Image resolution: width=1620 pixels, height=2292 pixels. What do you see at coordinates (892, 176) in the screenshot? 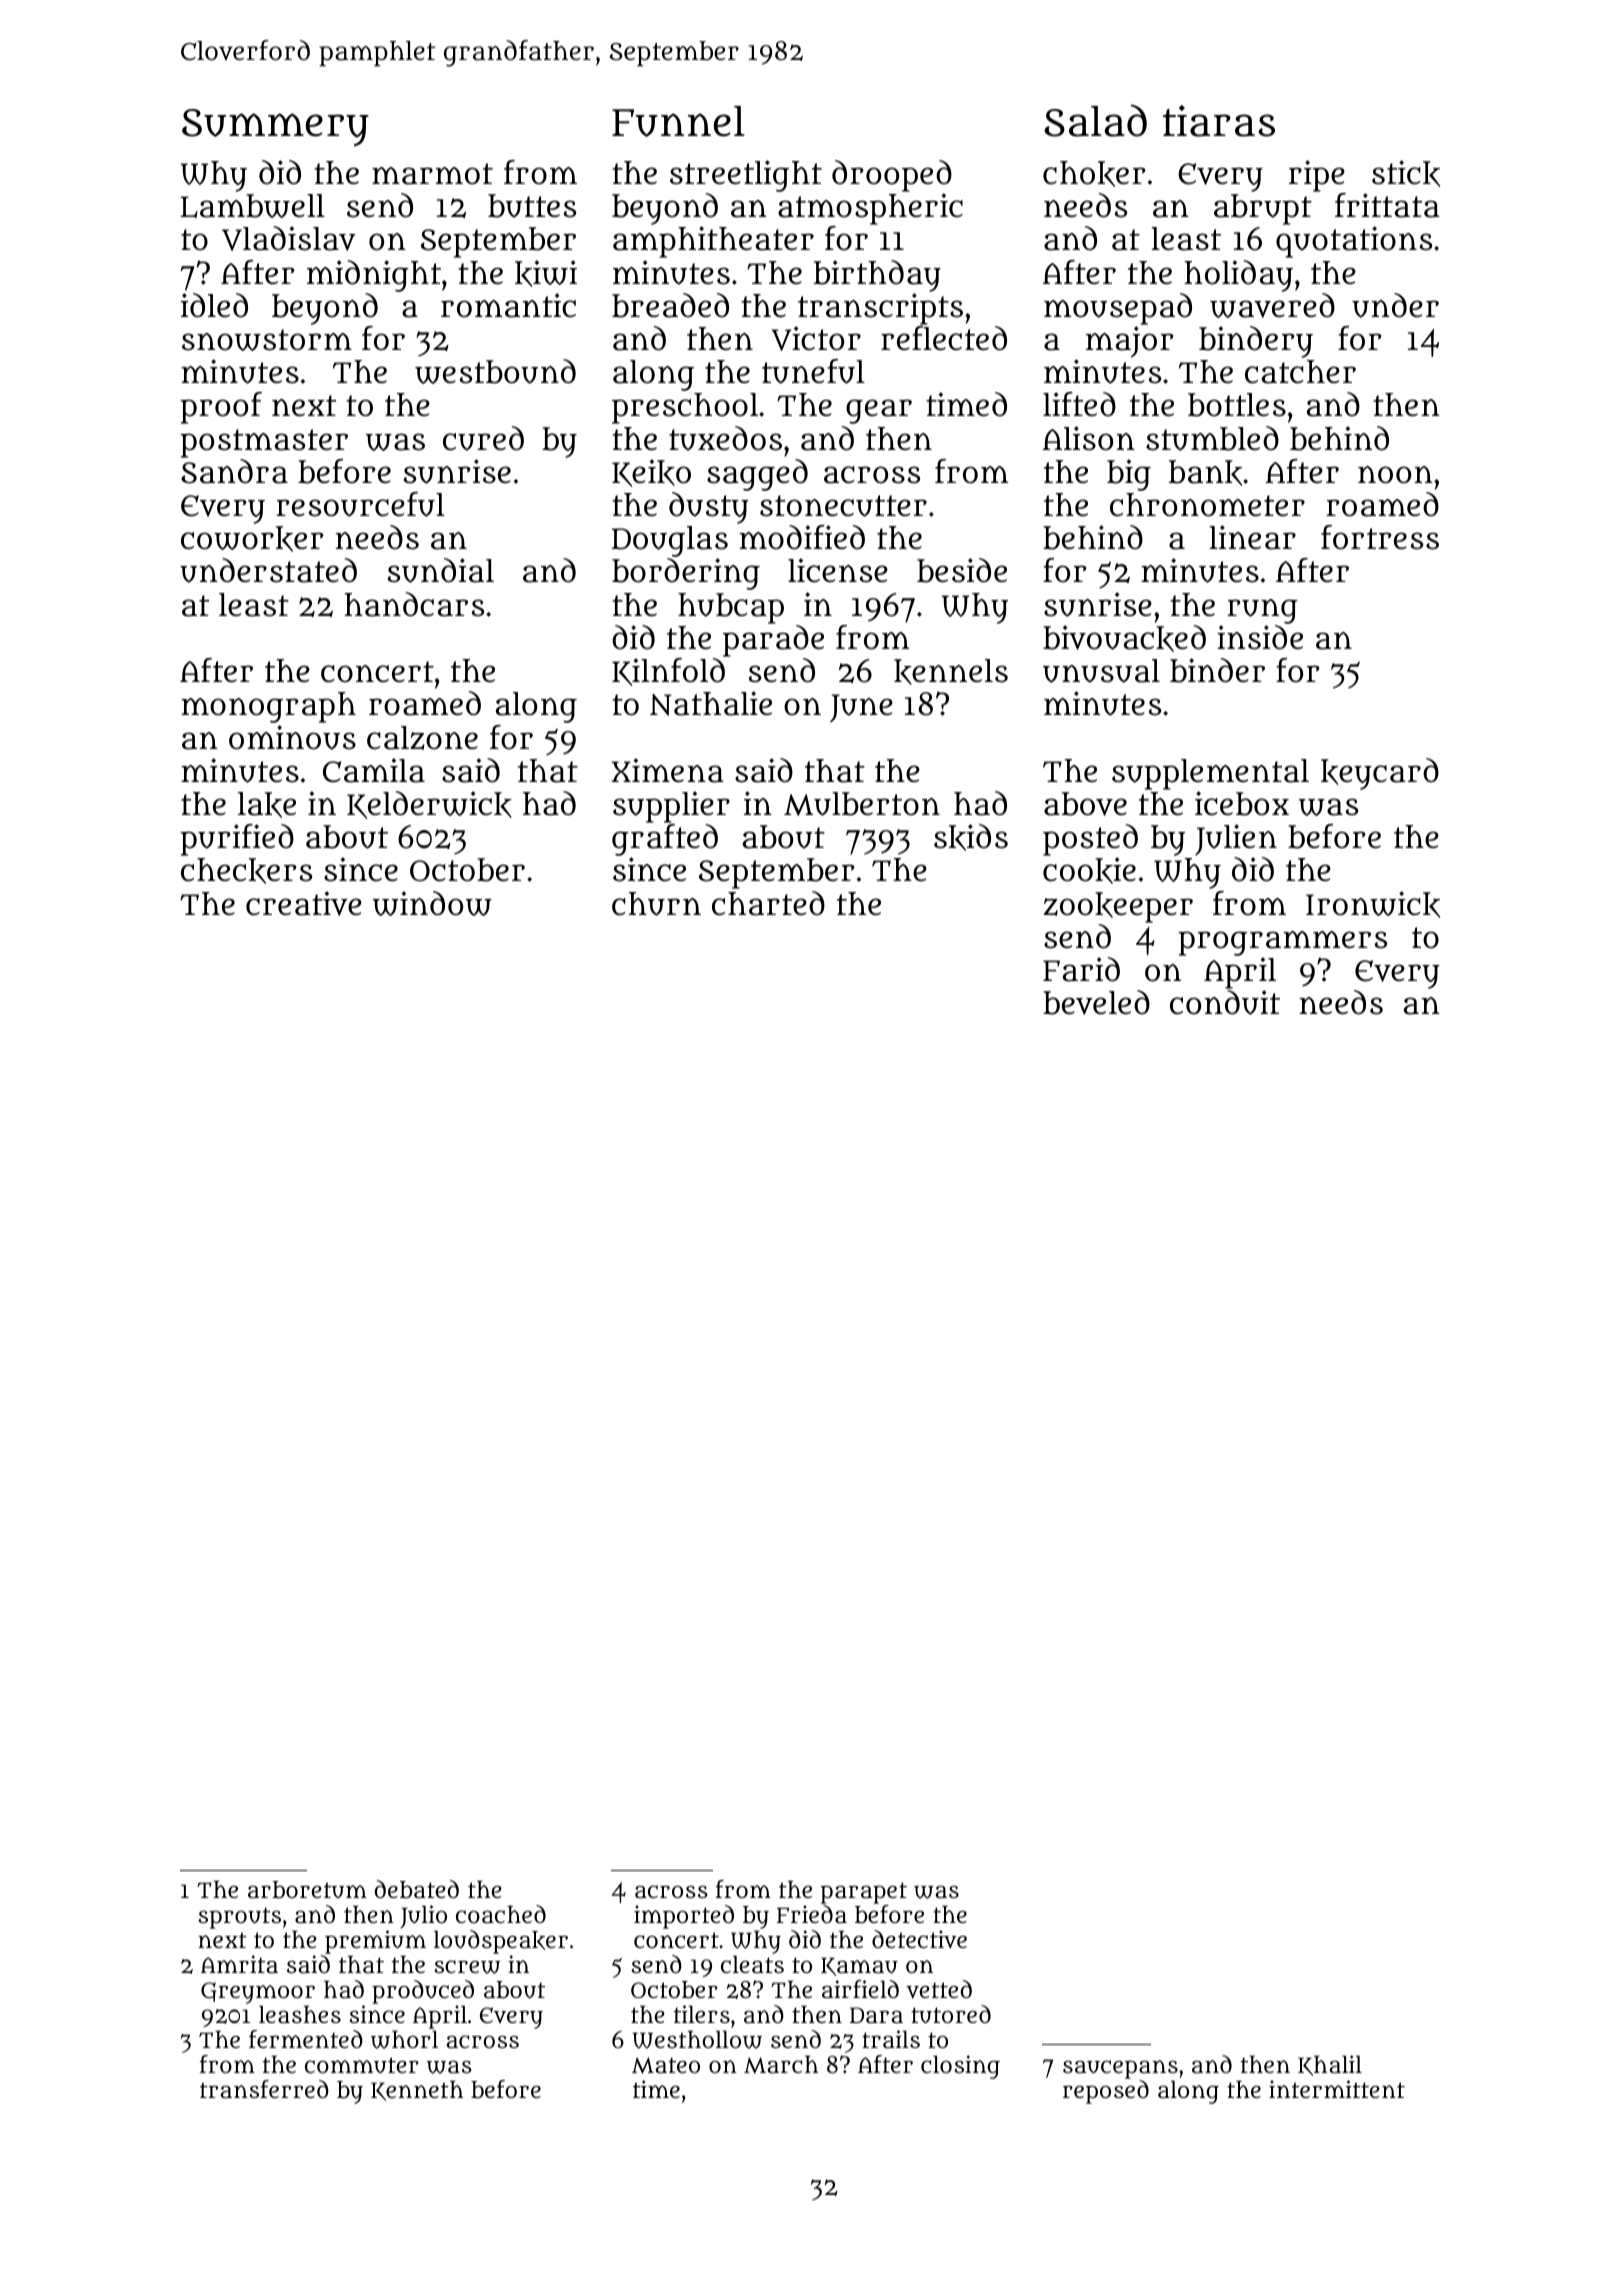
I see `drooped` at bounding box center [892, 176].
